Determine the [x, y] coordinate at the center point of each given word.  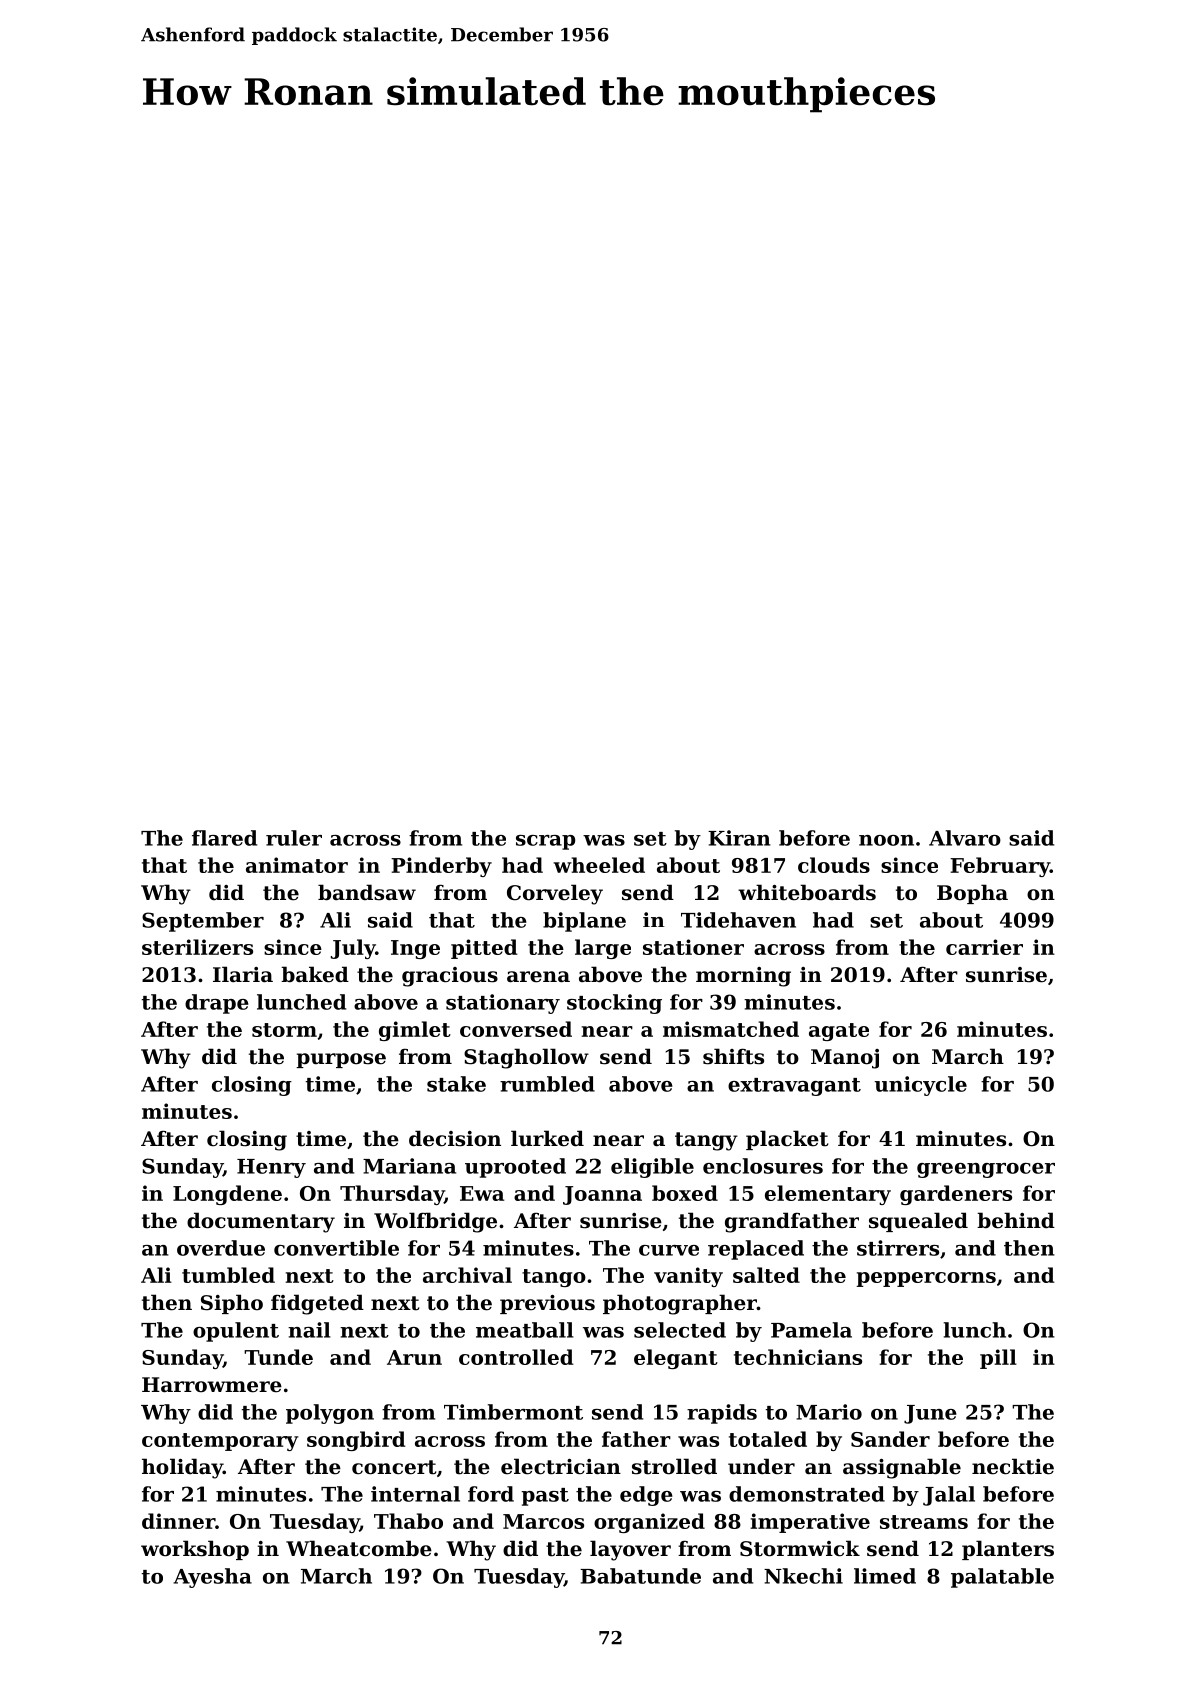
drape [217, 1004]
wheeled [599, 865]
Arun [414, 1357]
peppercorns [926, 1279]
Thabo [408, 1521]
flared [224, 838]
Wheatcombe [359, 1548]
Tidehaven [738, 920]
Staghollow [526, 1058]
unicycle [920, 1086]
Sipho [232, 1304]
